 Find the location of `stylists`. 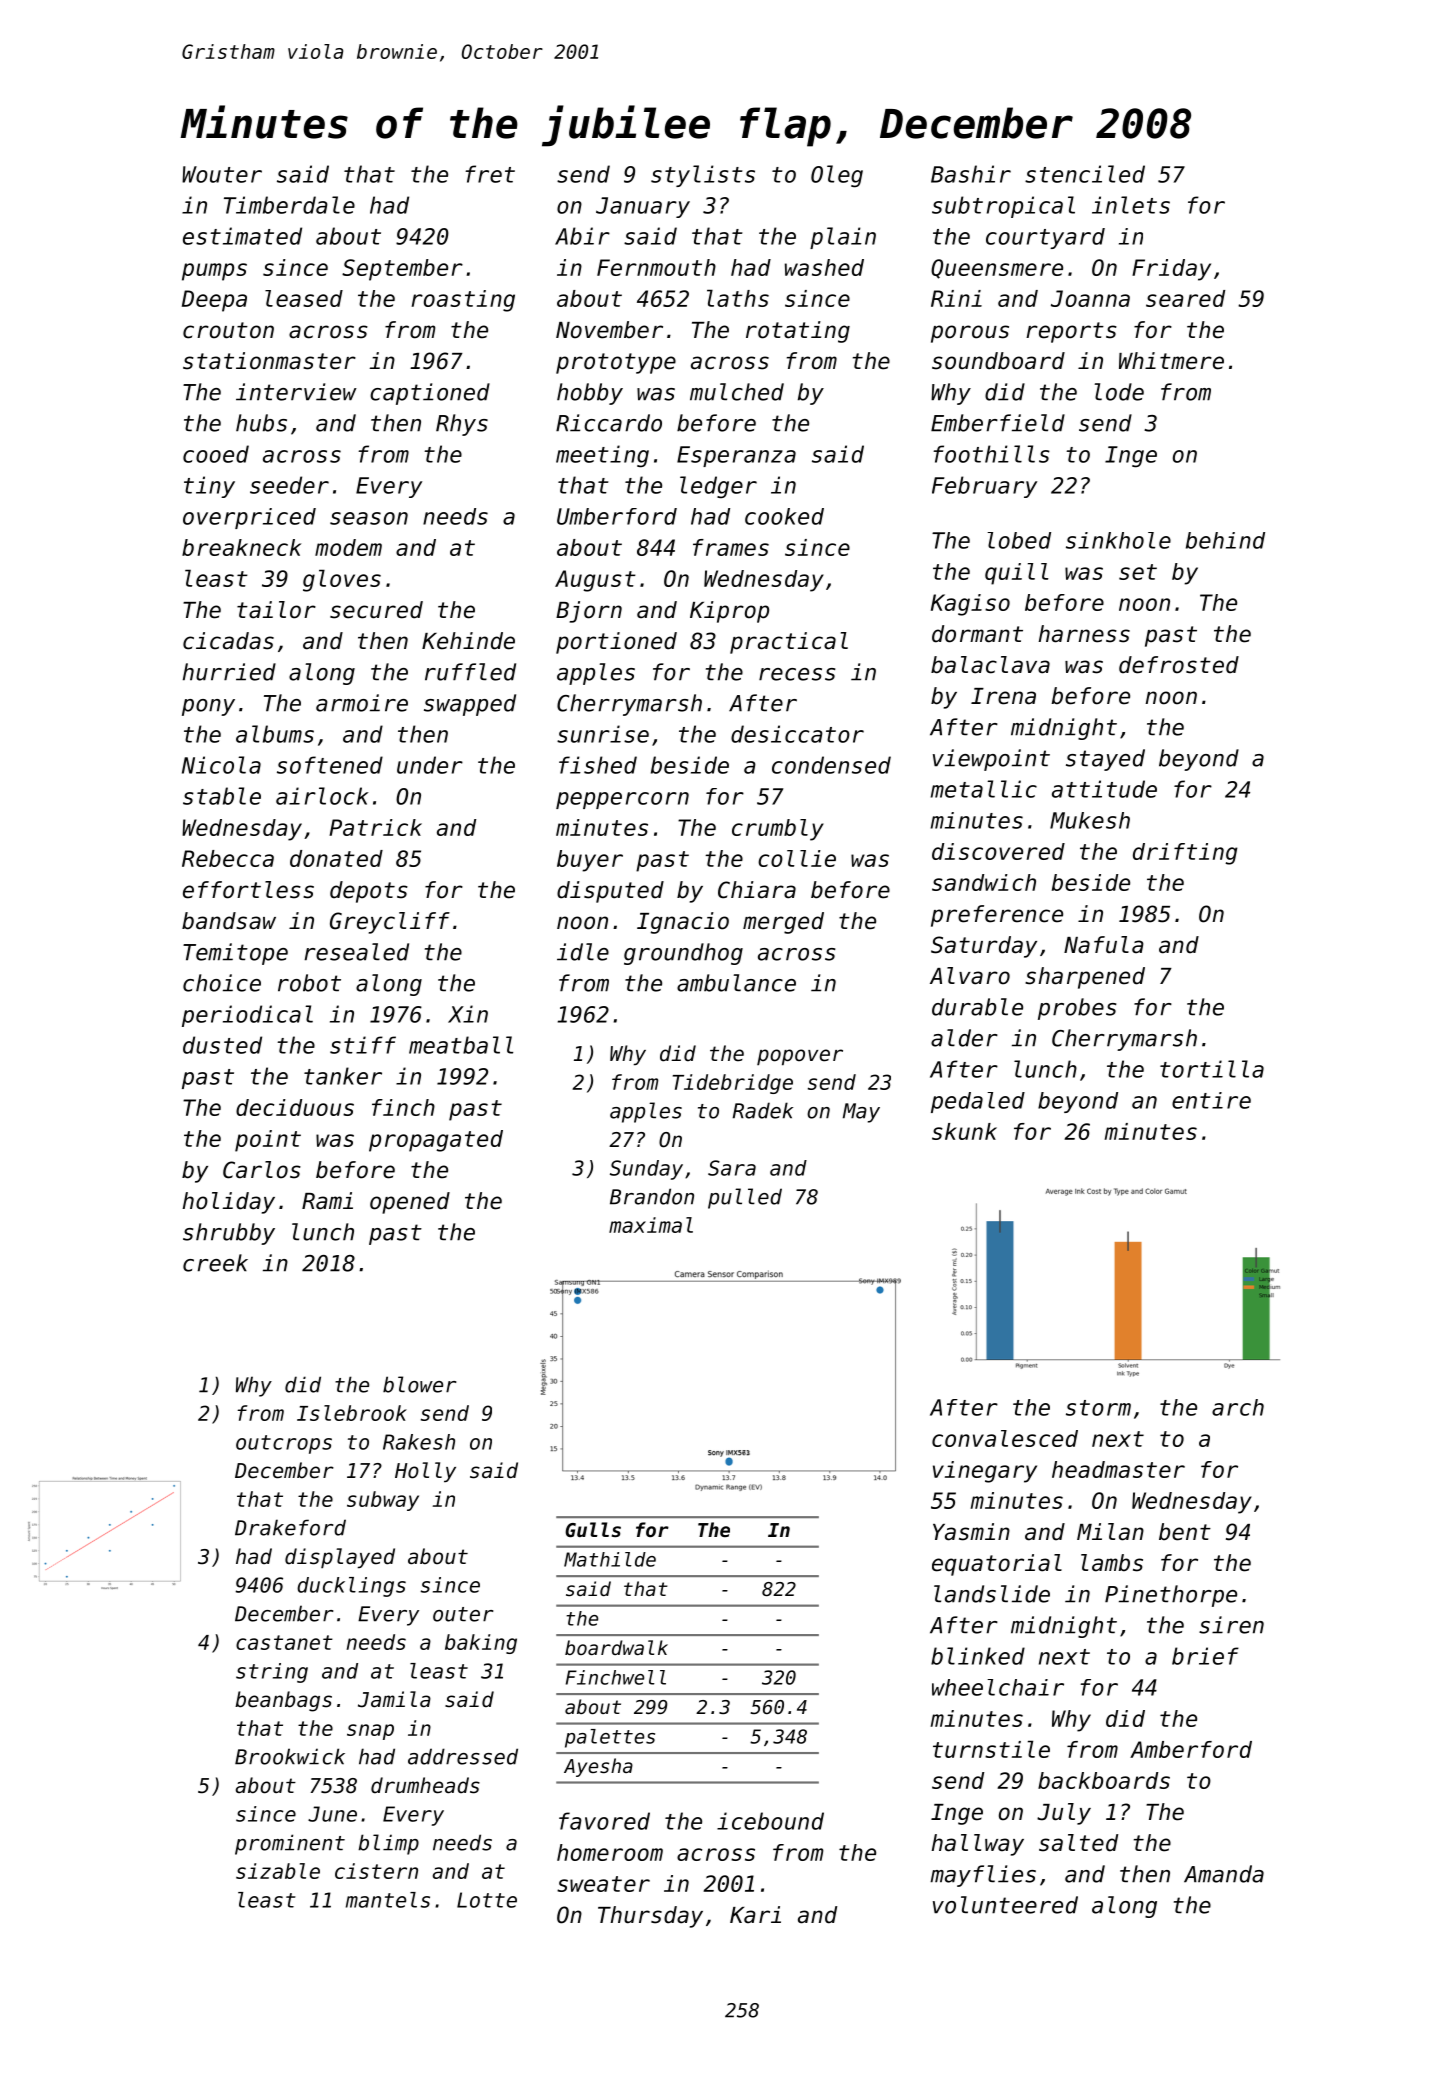

stylists is located at coordinates (703, 176).
